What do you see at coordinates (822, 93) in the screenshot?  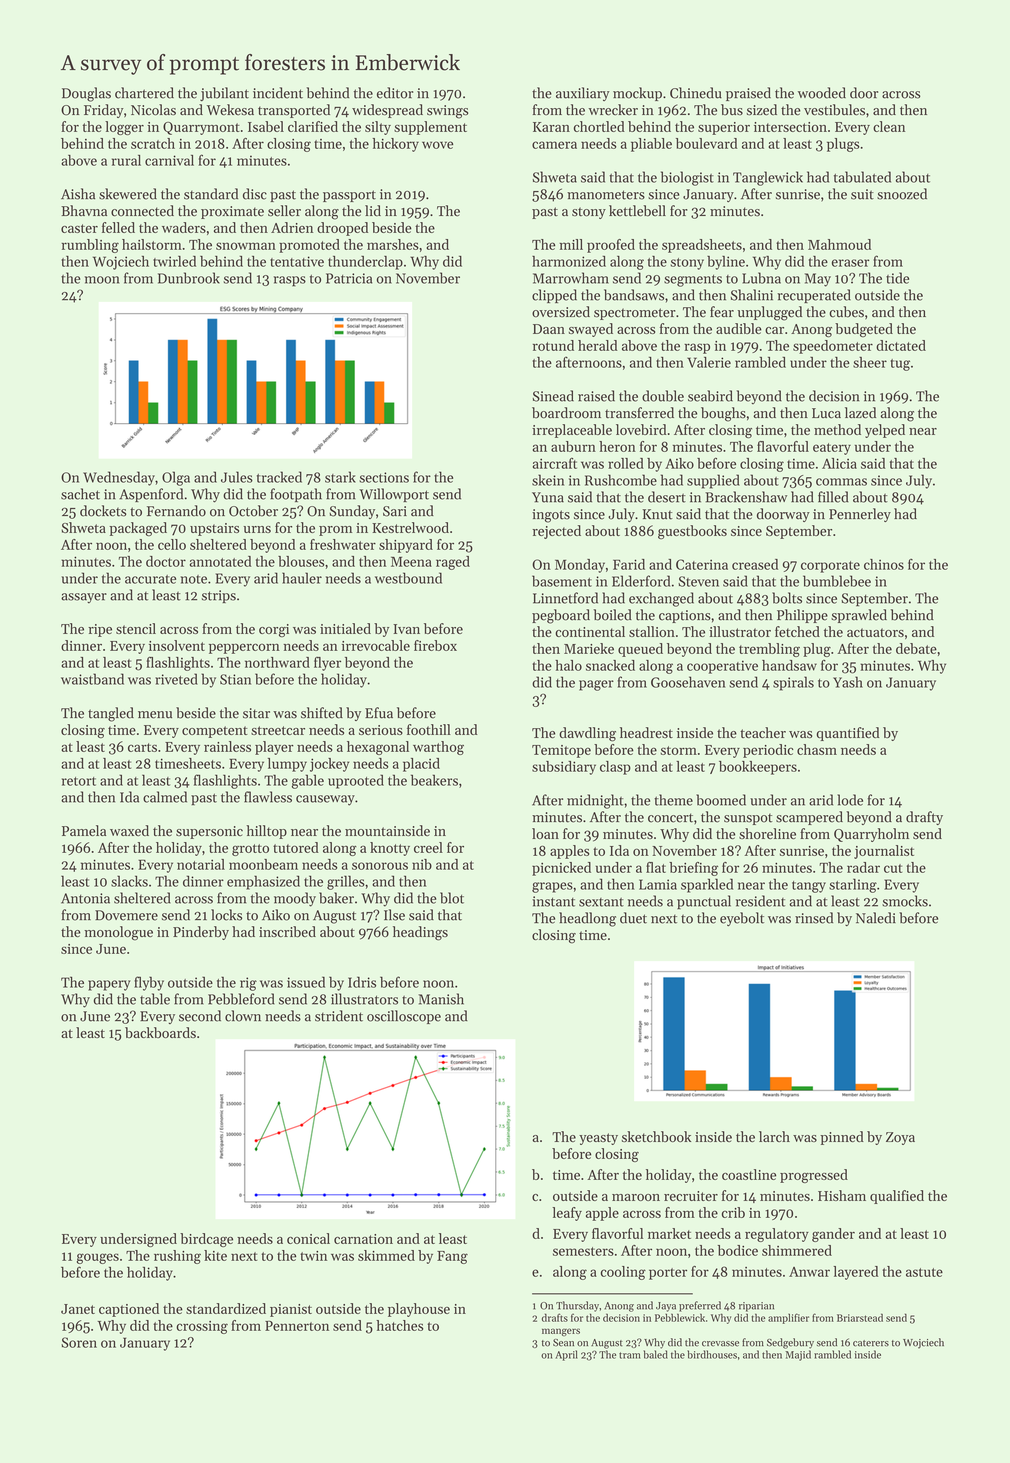 I see `wooded` at bounding box center [822, 93].
